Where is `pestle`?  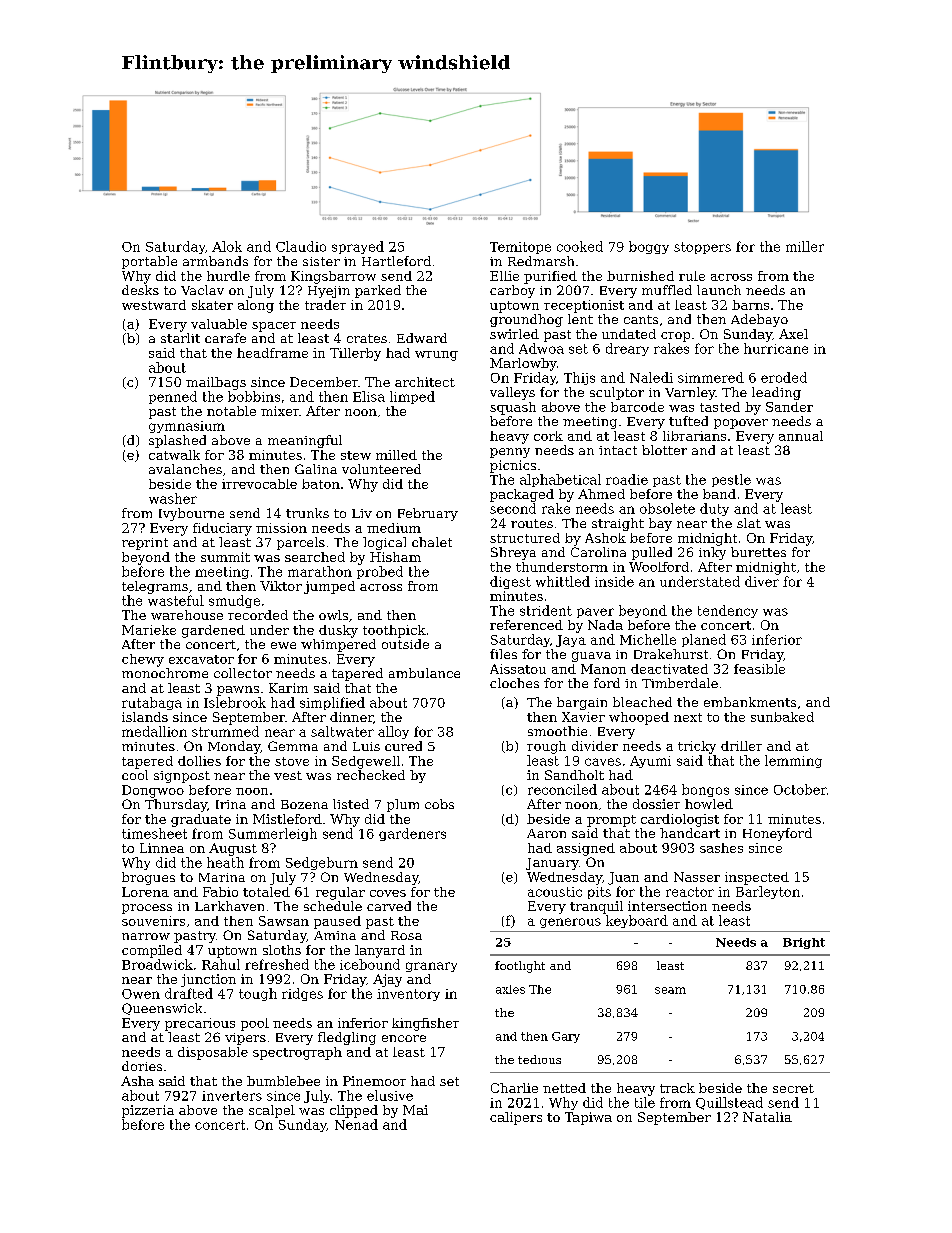 pestle is located at coordinates (731, 480).
